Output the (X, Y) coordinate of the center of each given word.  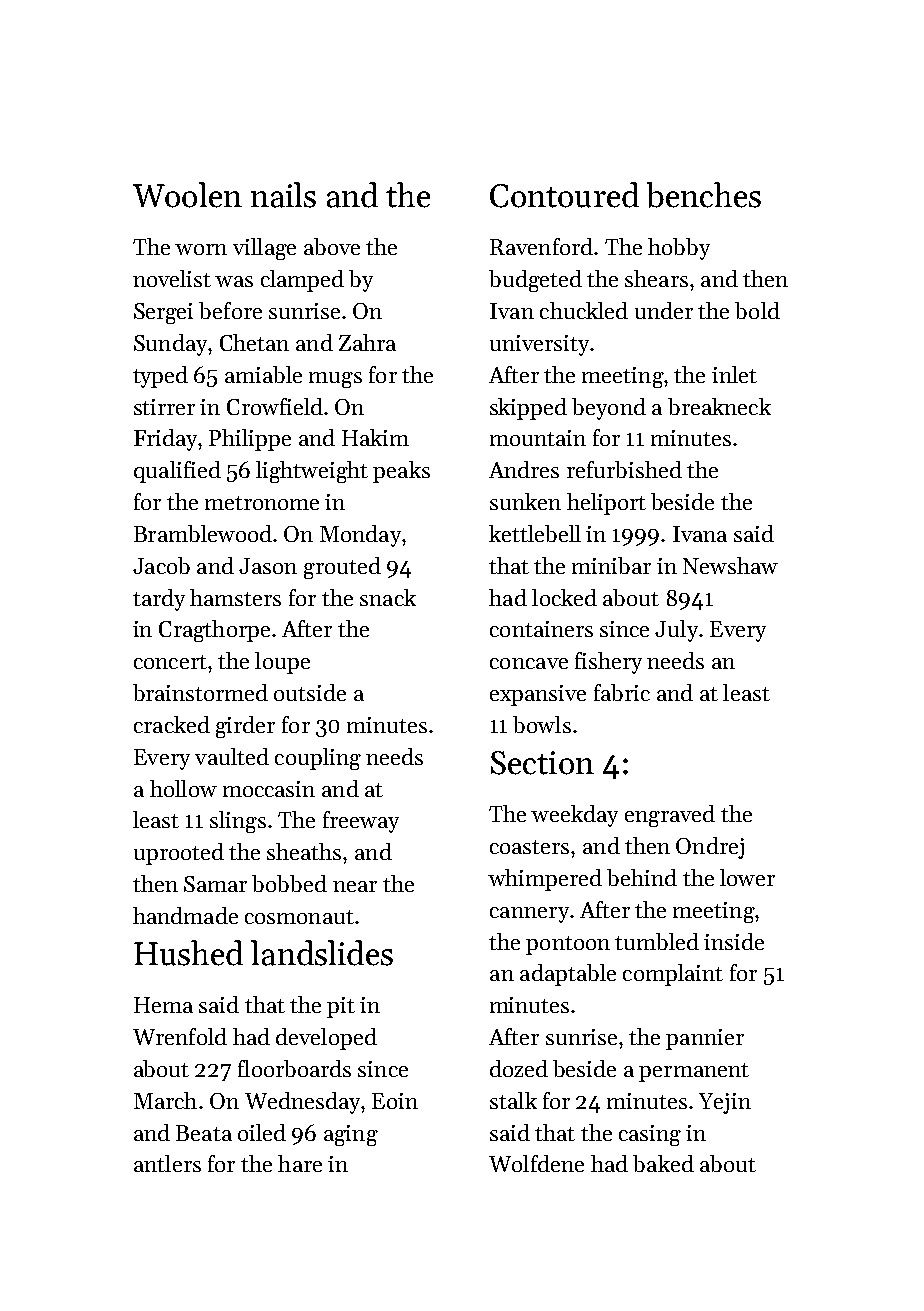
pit (341, 1007)
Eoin (395, 1101)
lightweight (312, 472)
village (264, 249)
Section (542, 763)
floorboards (294, 1068)
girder (245, 727)
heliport (606, 504)
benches (704, 195)
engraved (670, 816)
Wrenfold (180, 1036)
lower (747, 877)
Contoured (564, 195)
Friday (165, 440)
